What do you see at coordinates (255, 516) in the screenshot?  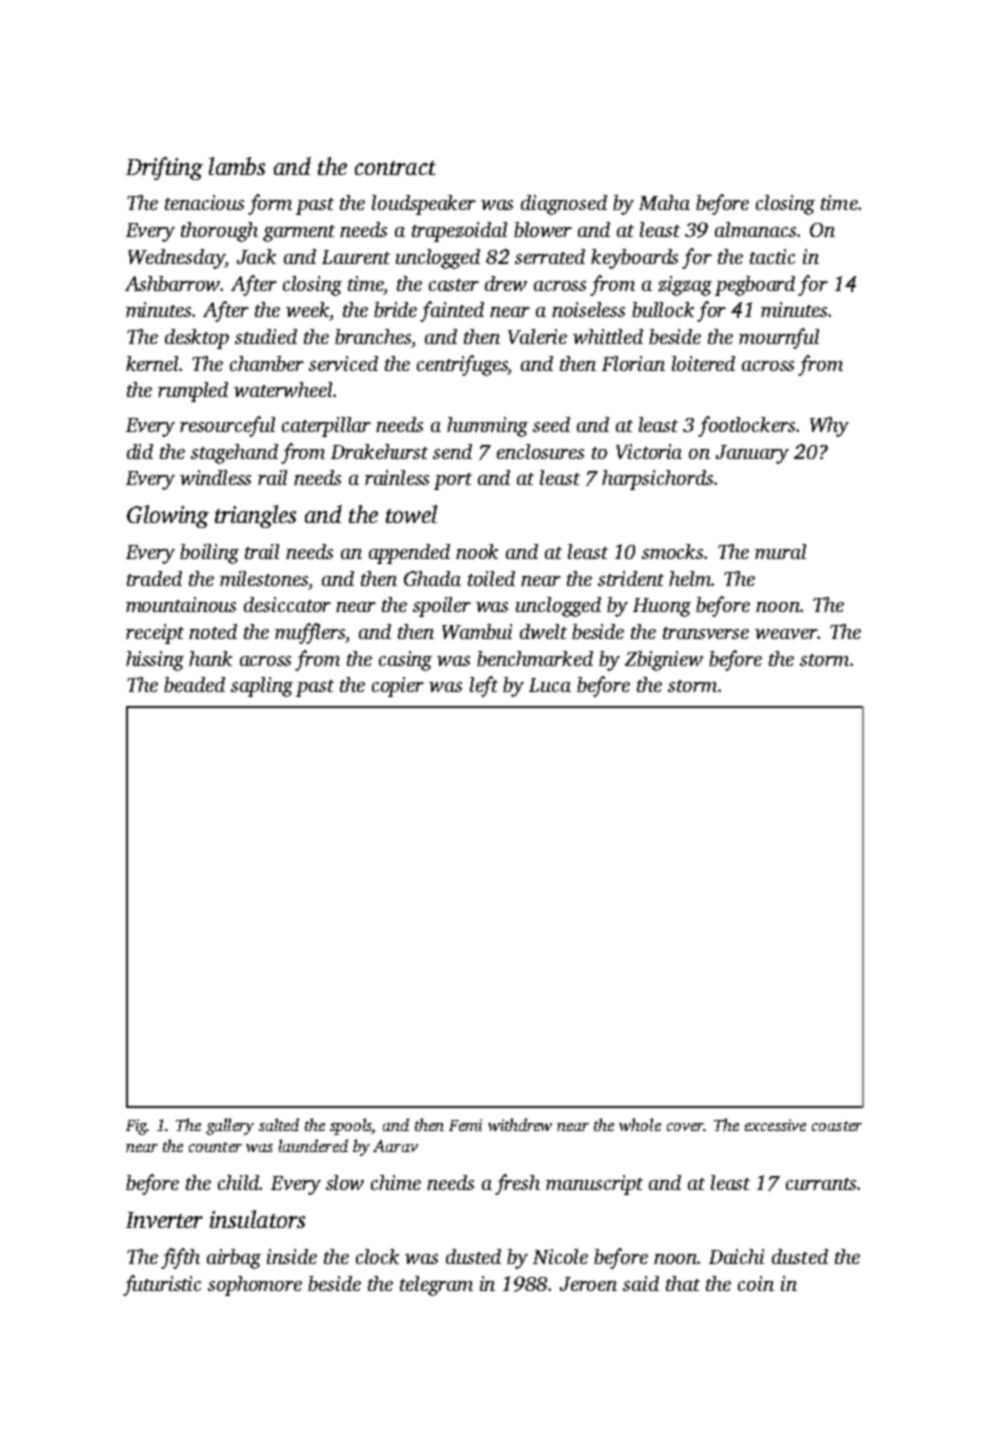 I see `triangles` at bounding box center [255, 516].
